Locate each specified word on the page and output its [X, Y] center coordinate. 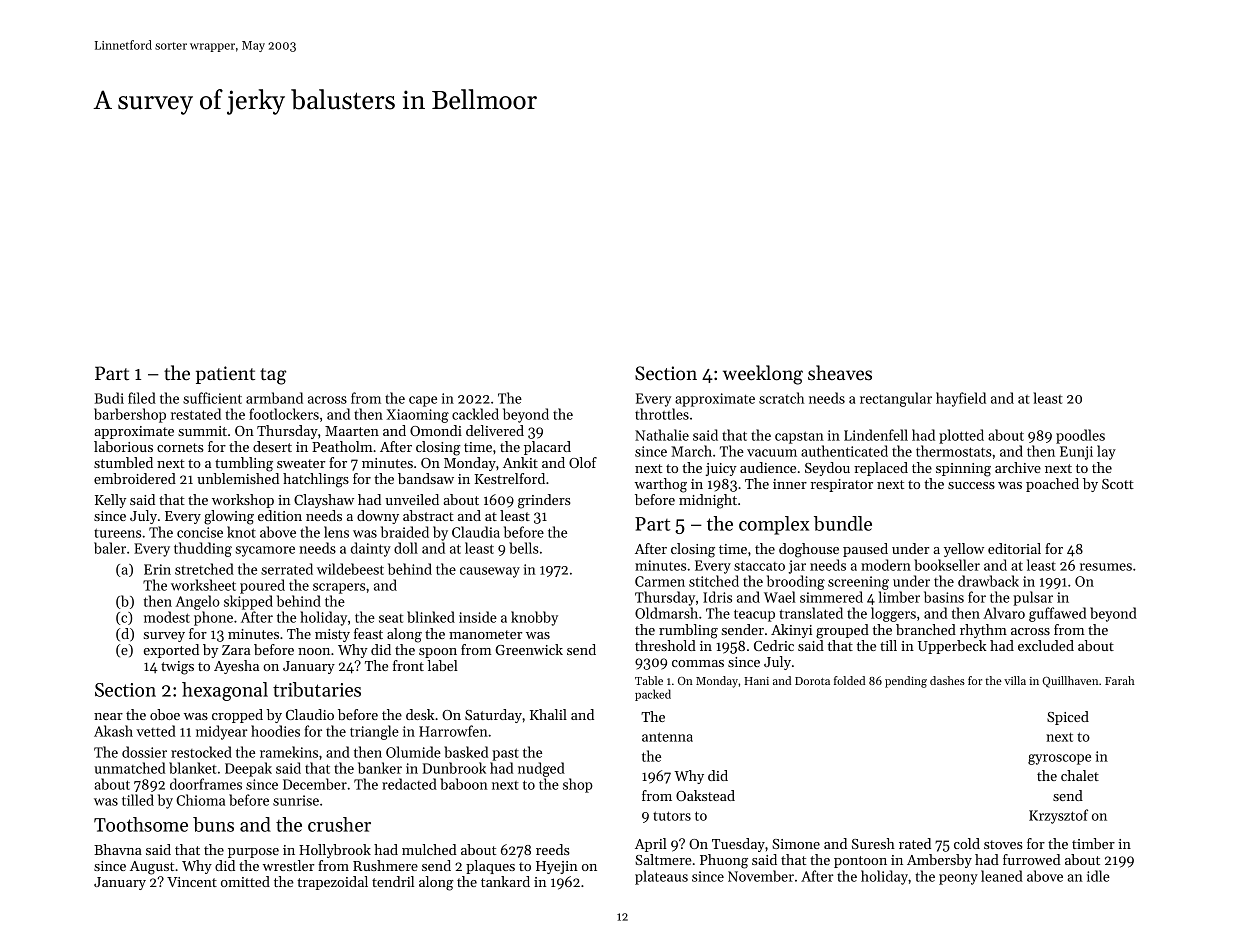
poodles [1080, 436]
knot [241, 532]
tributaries [317, 689]
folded [849, 680]
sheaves [840, 372]
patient [225, 375]
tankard [505, 881]
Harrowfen [453, 731]
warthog [661, 485]
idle [1098, 876]
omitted [245, 881]
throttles [662, 414]
